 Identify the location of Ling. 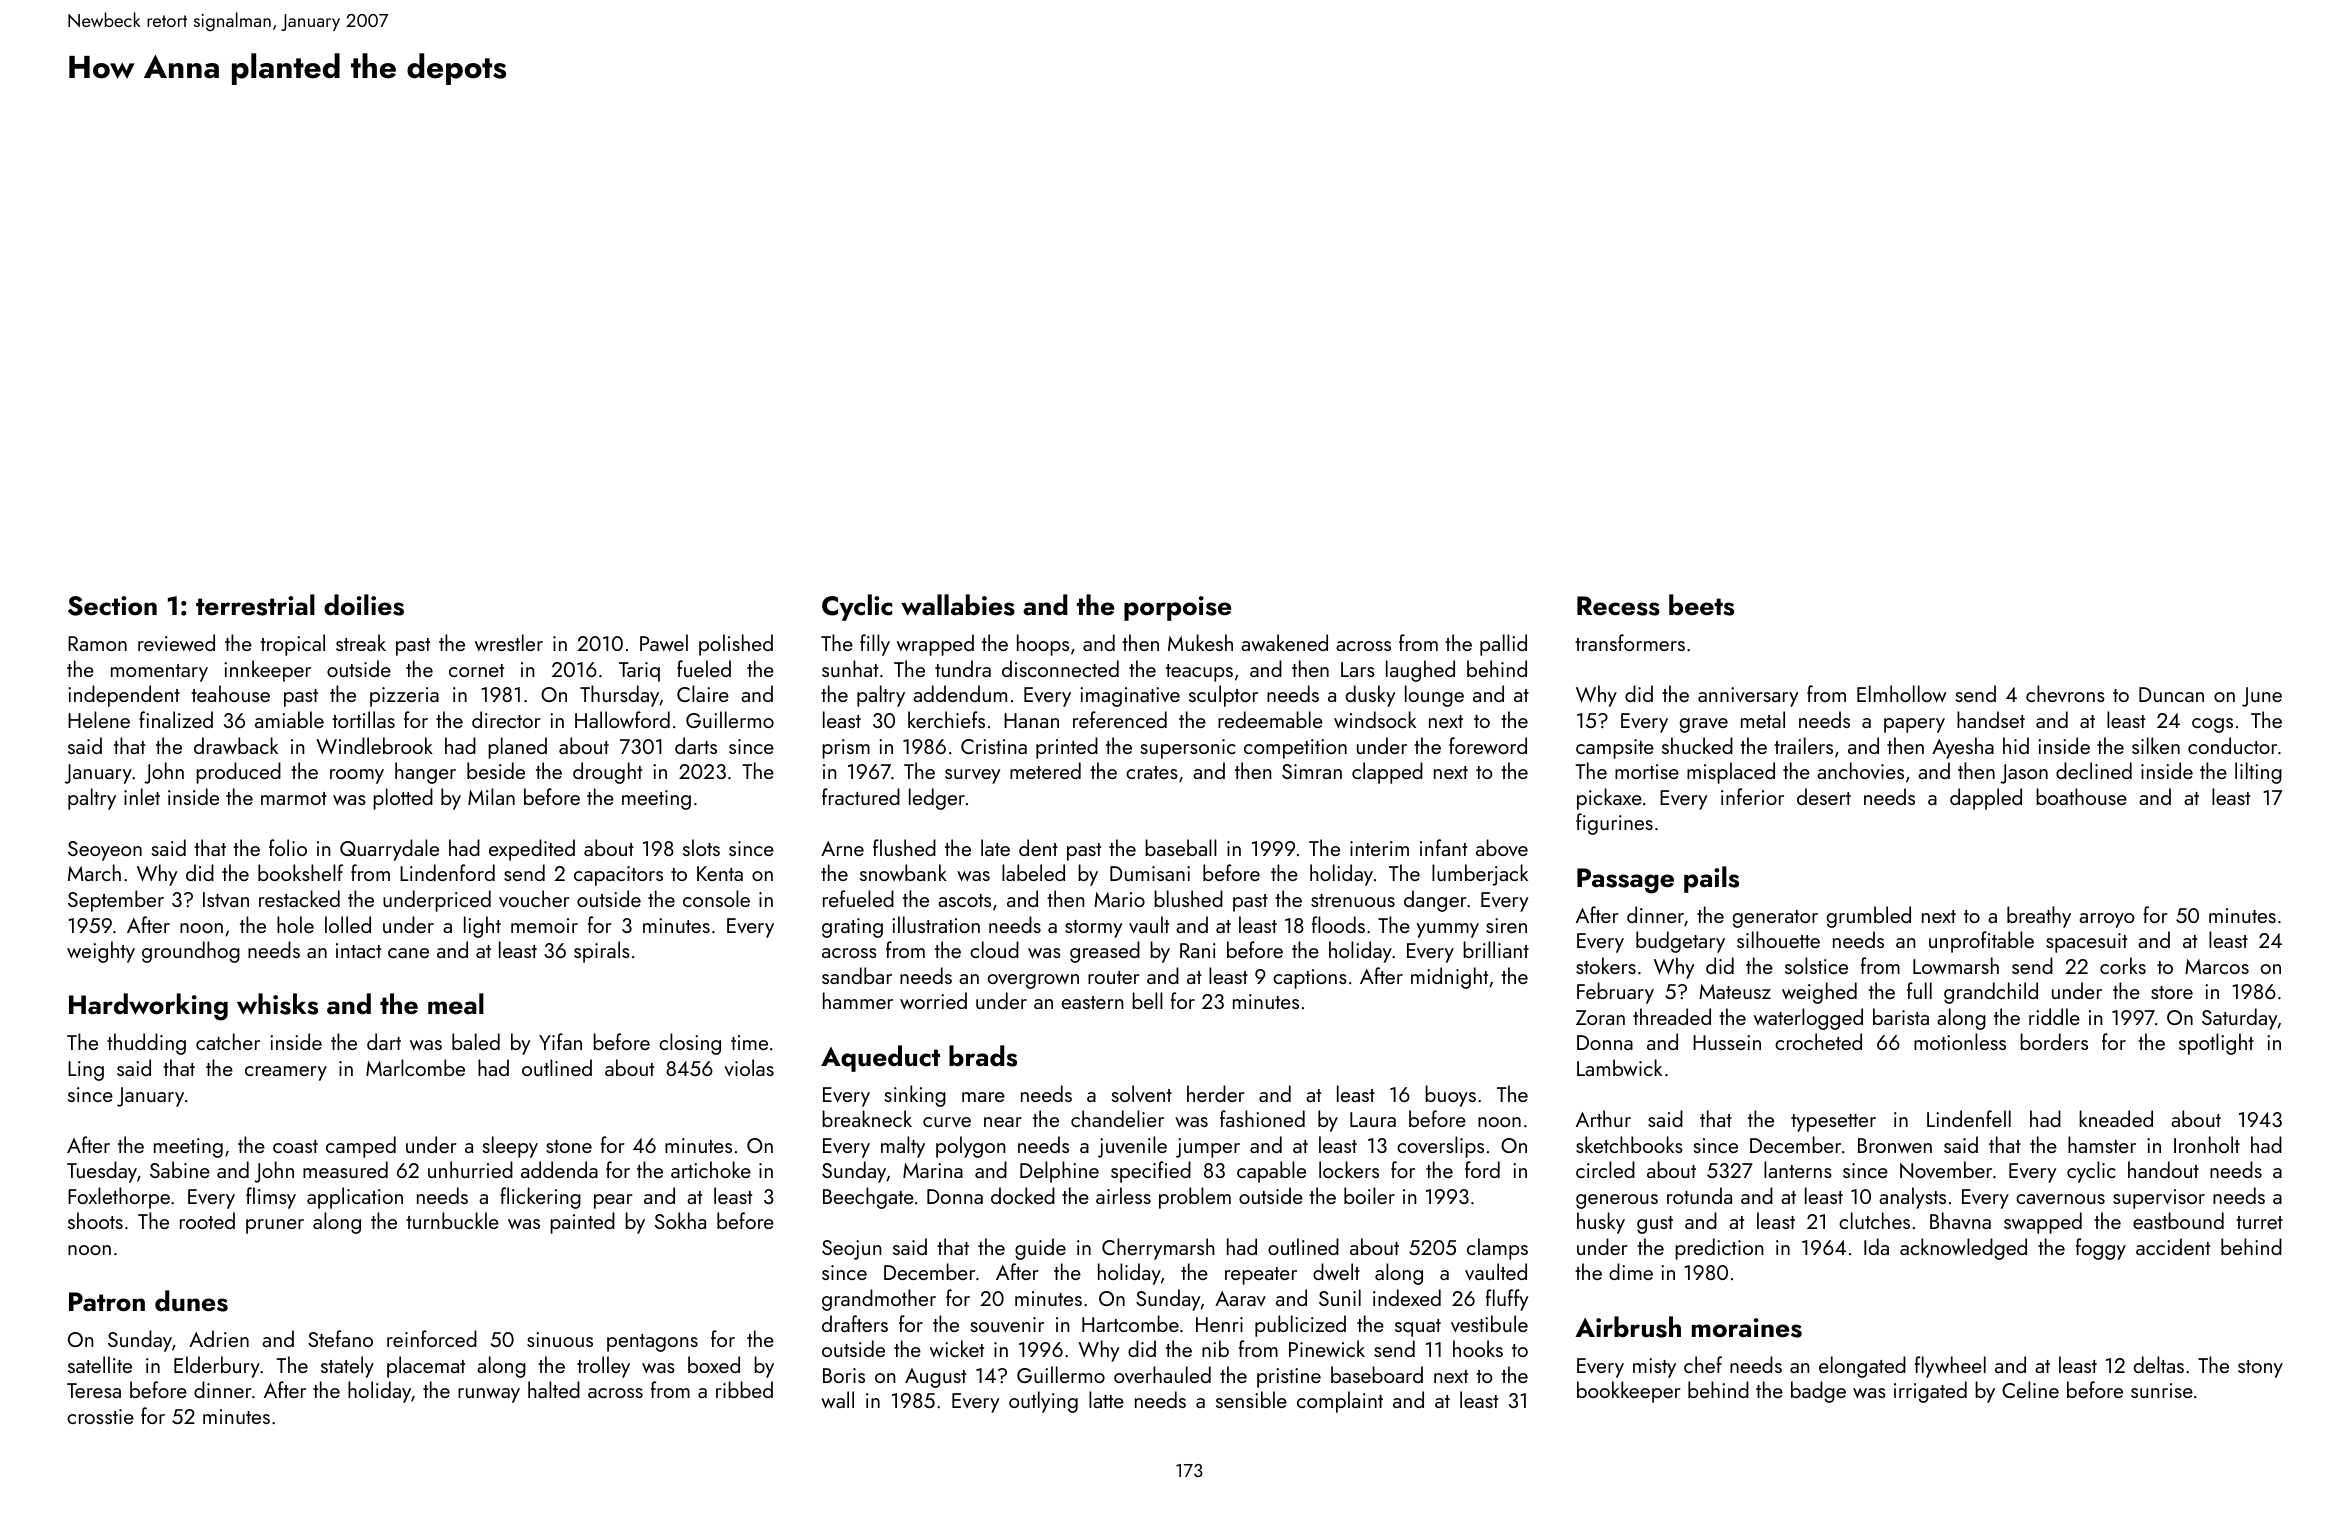
(86, 1071).
